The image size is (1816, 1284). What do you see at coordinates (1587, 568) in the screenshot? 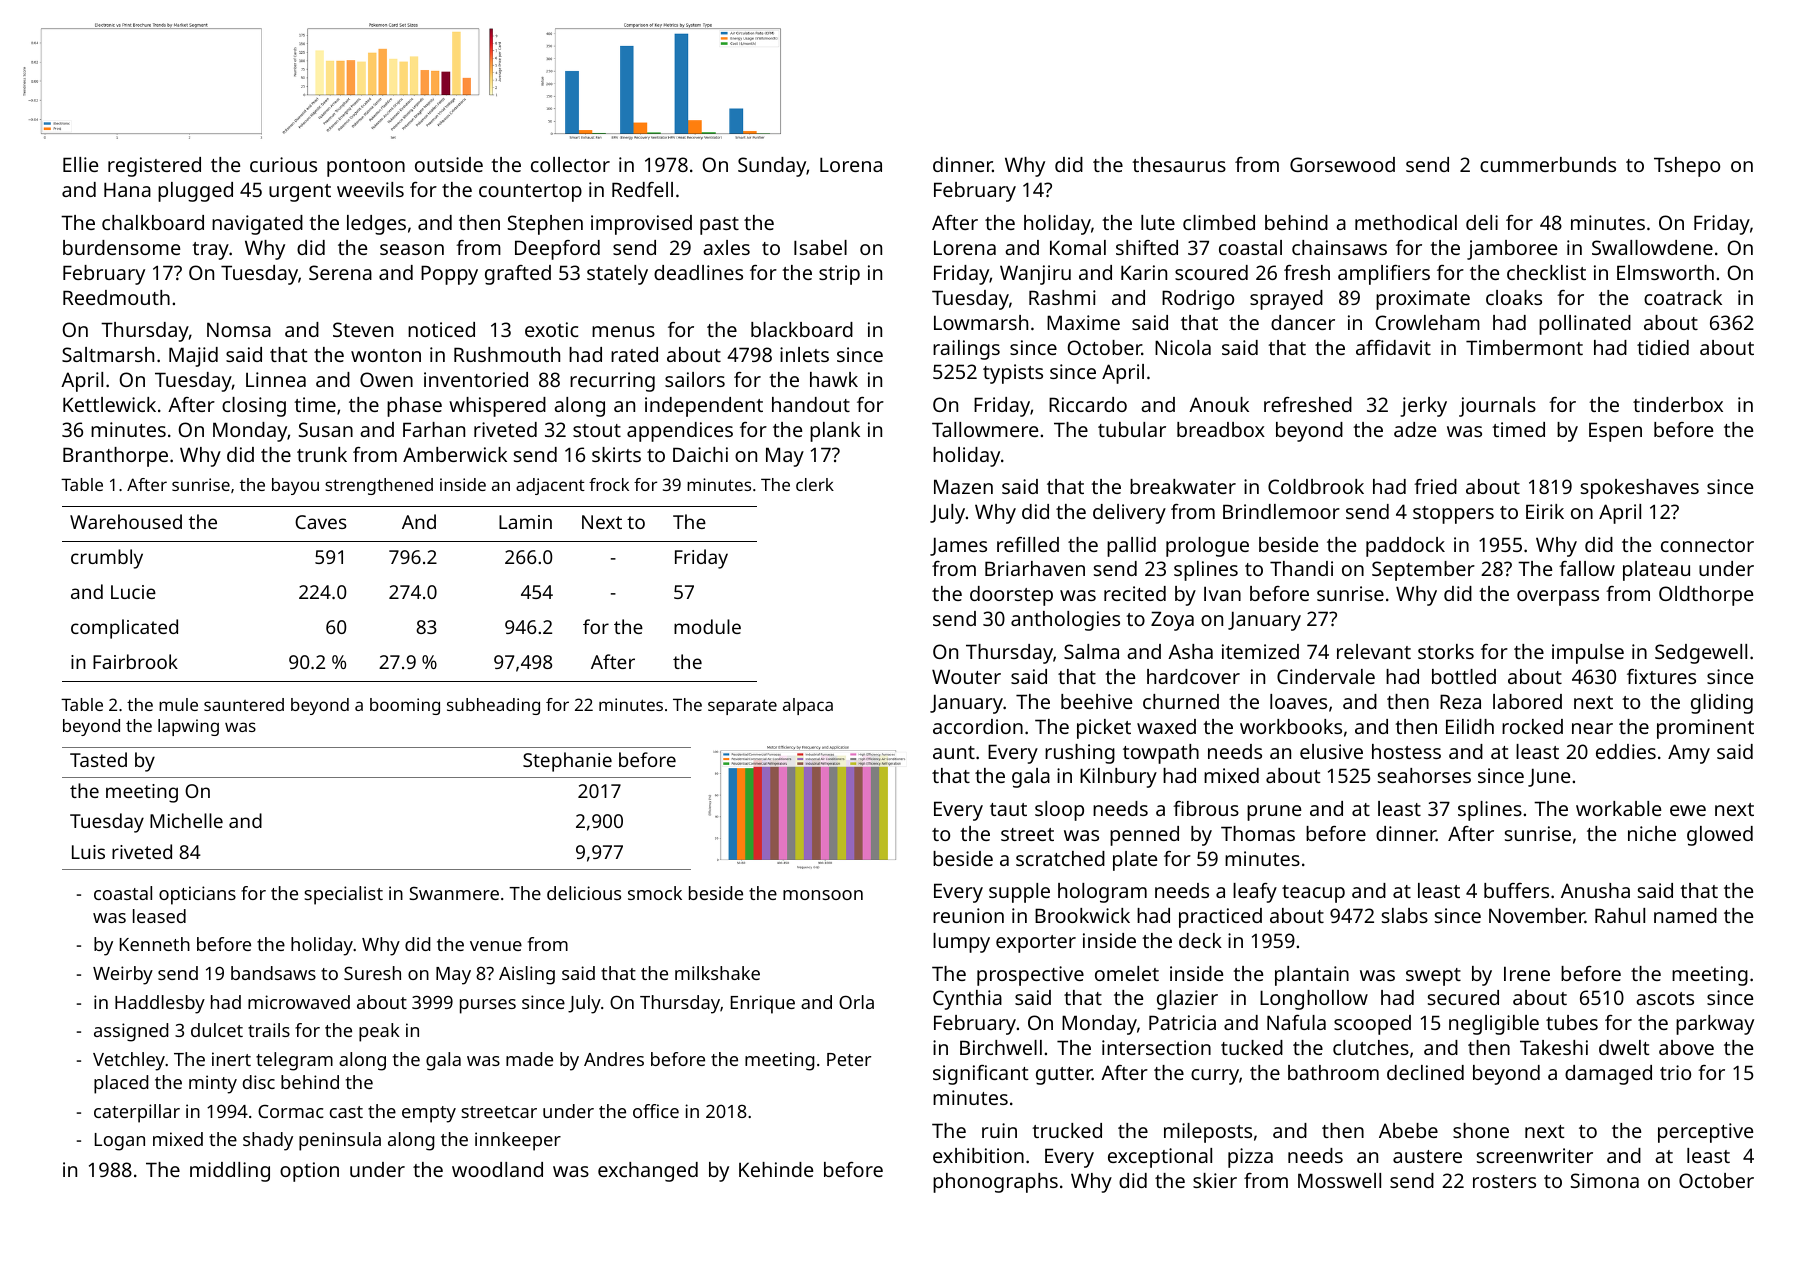
I see `fallow` at bounding box center [1587, 568].
